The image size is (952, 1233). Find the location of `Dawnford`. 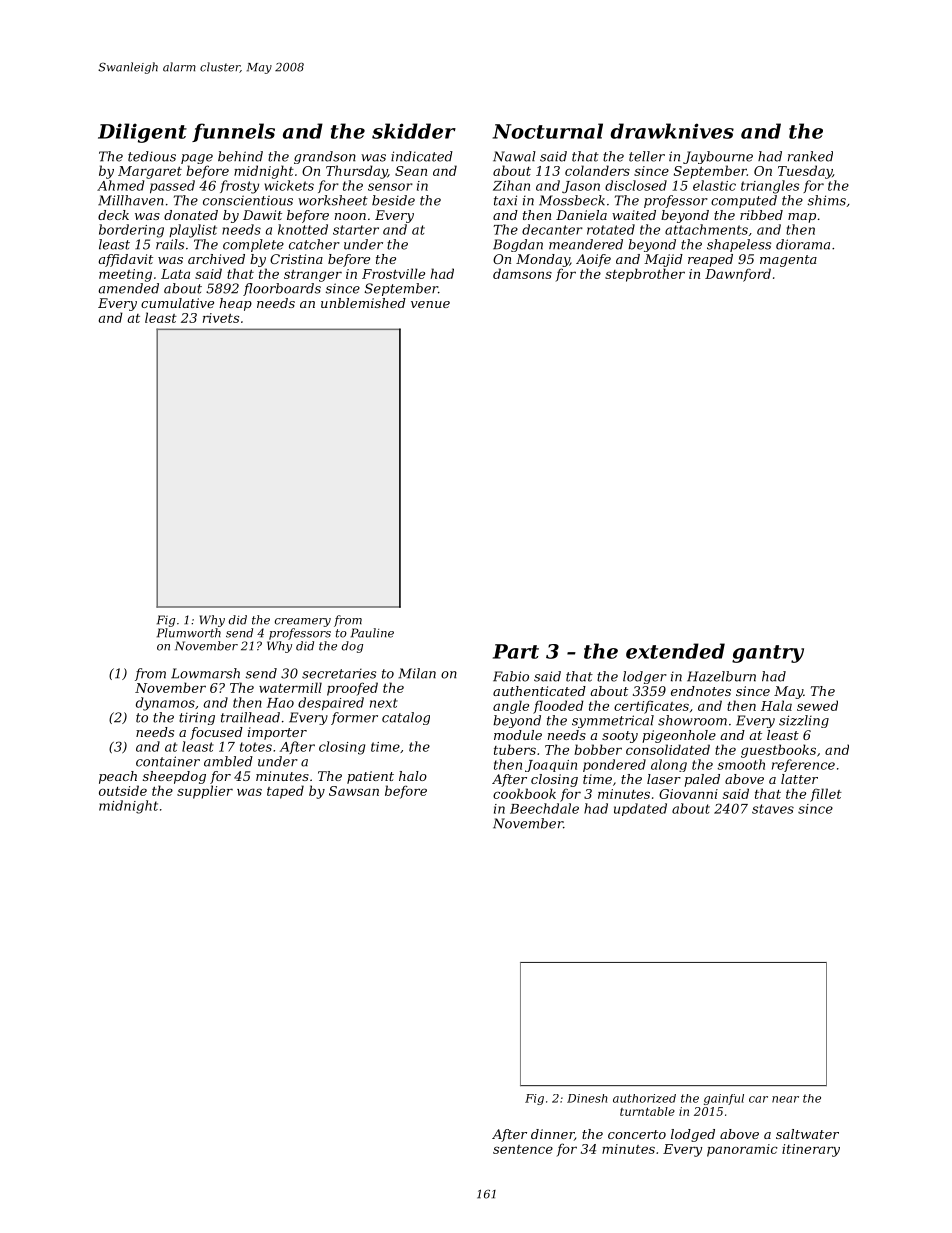

Dawnford is located at coordinates (738, 275).
